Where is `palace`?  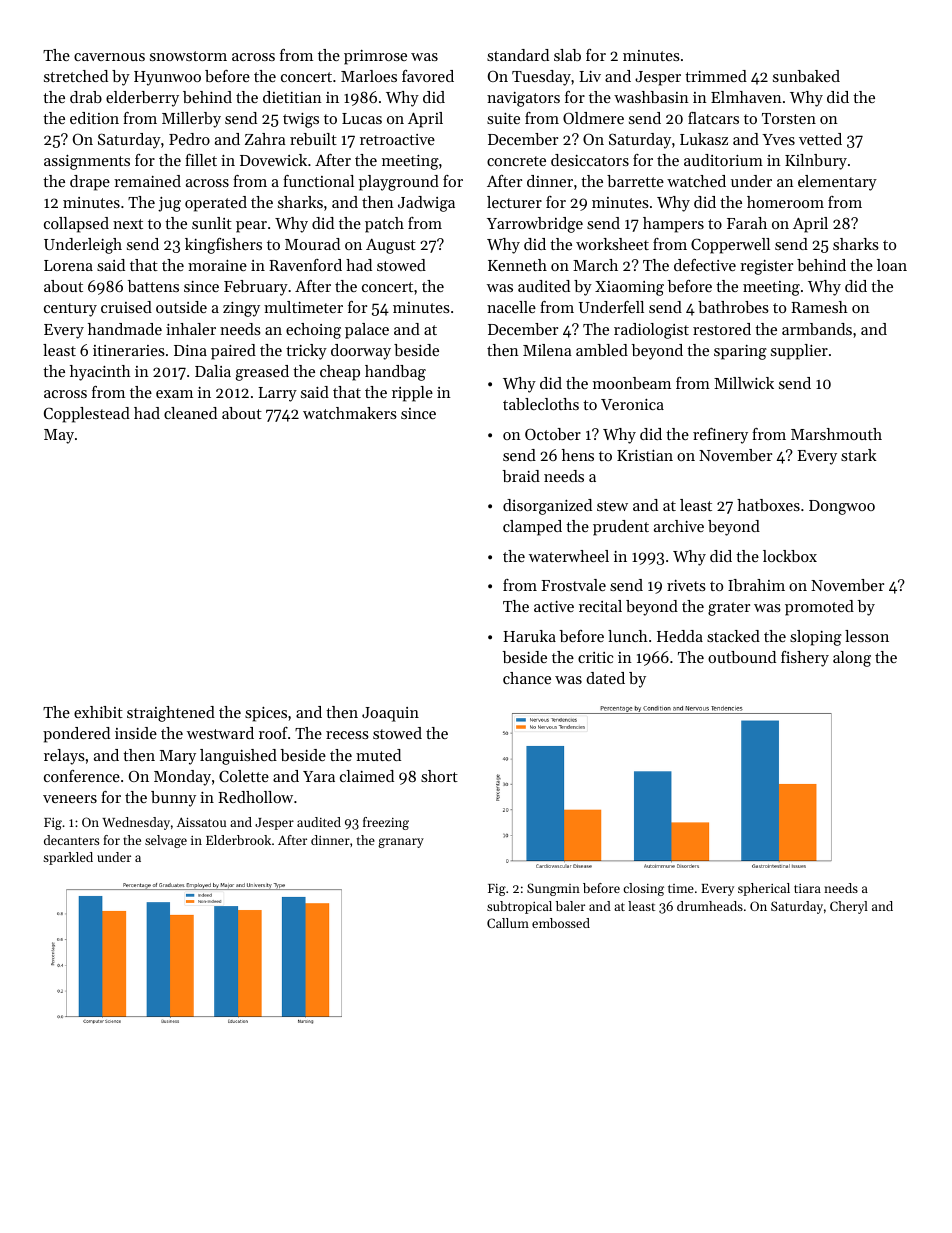 palace is located at coordinates (367, 331).
